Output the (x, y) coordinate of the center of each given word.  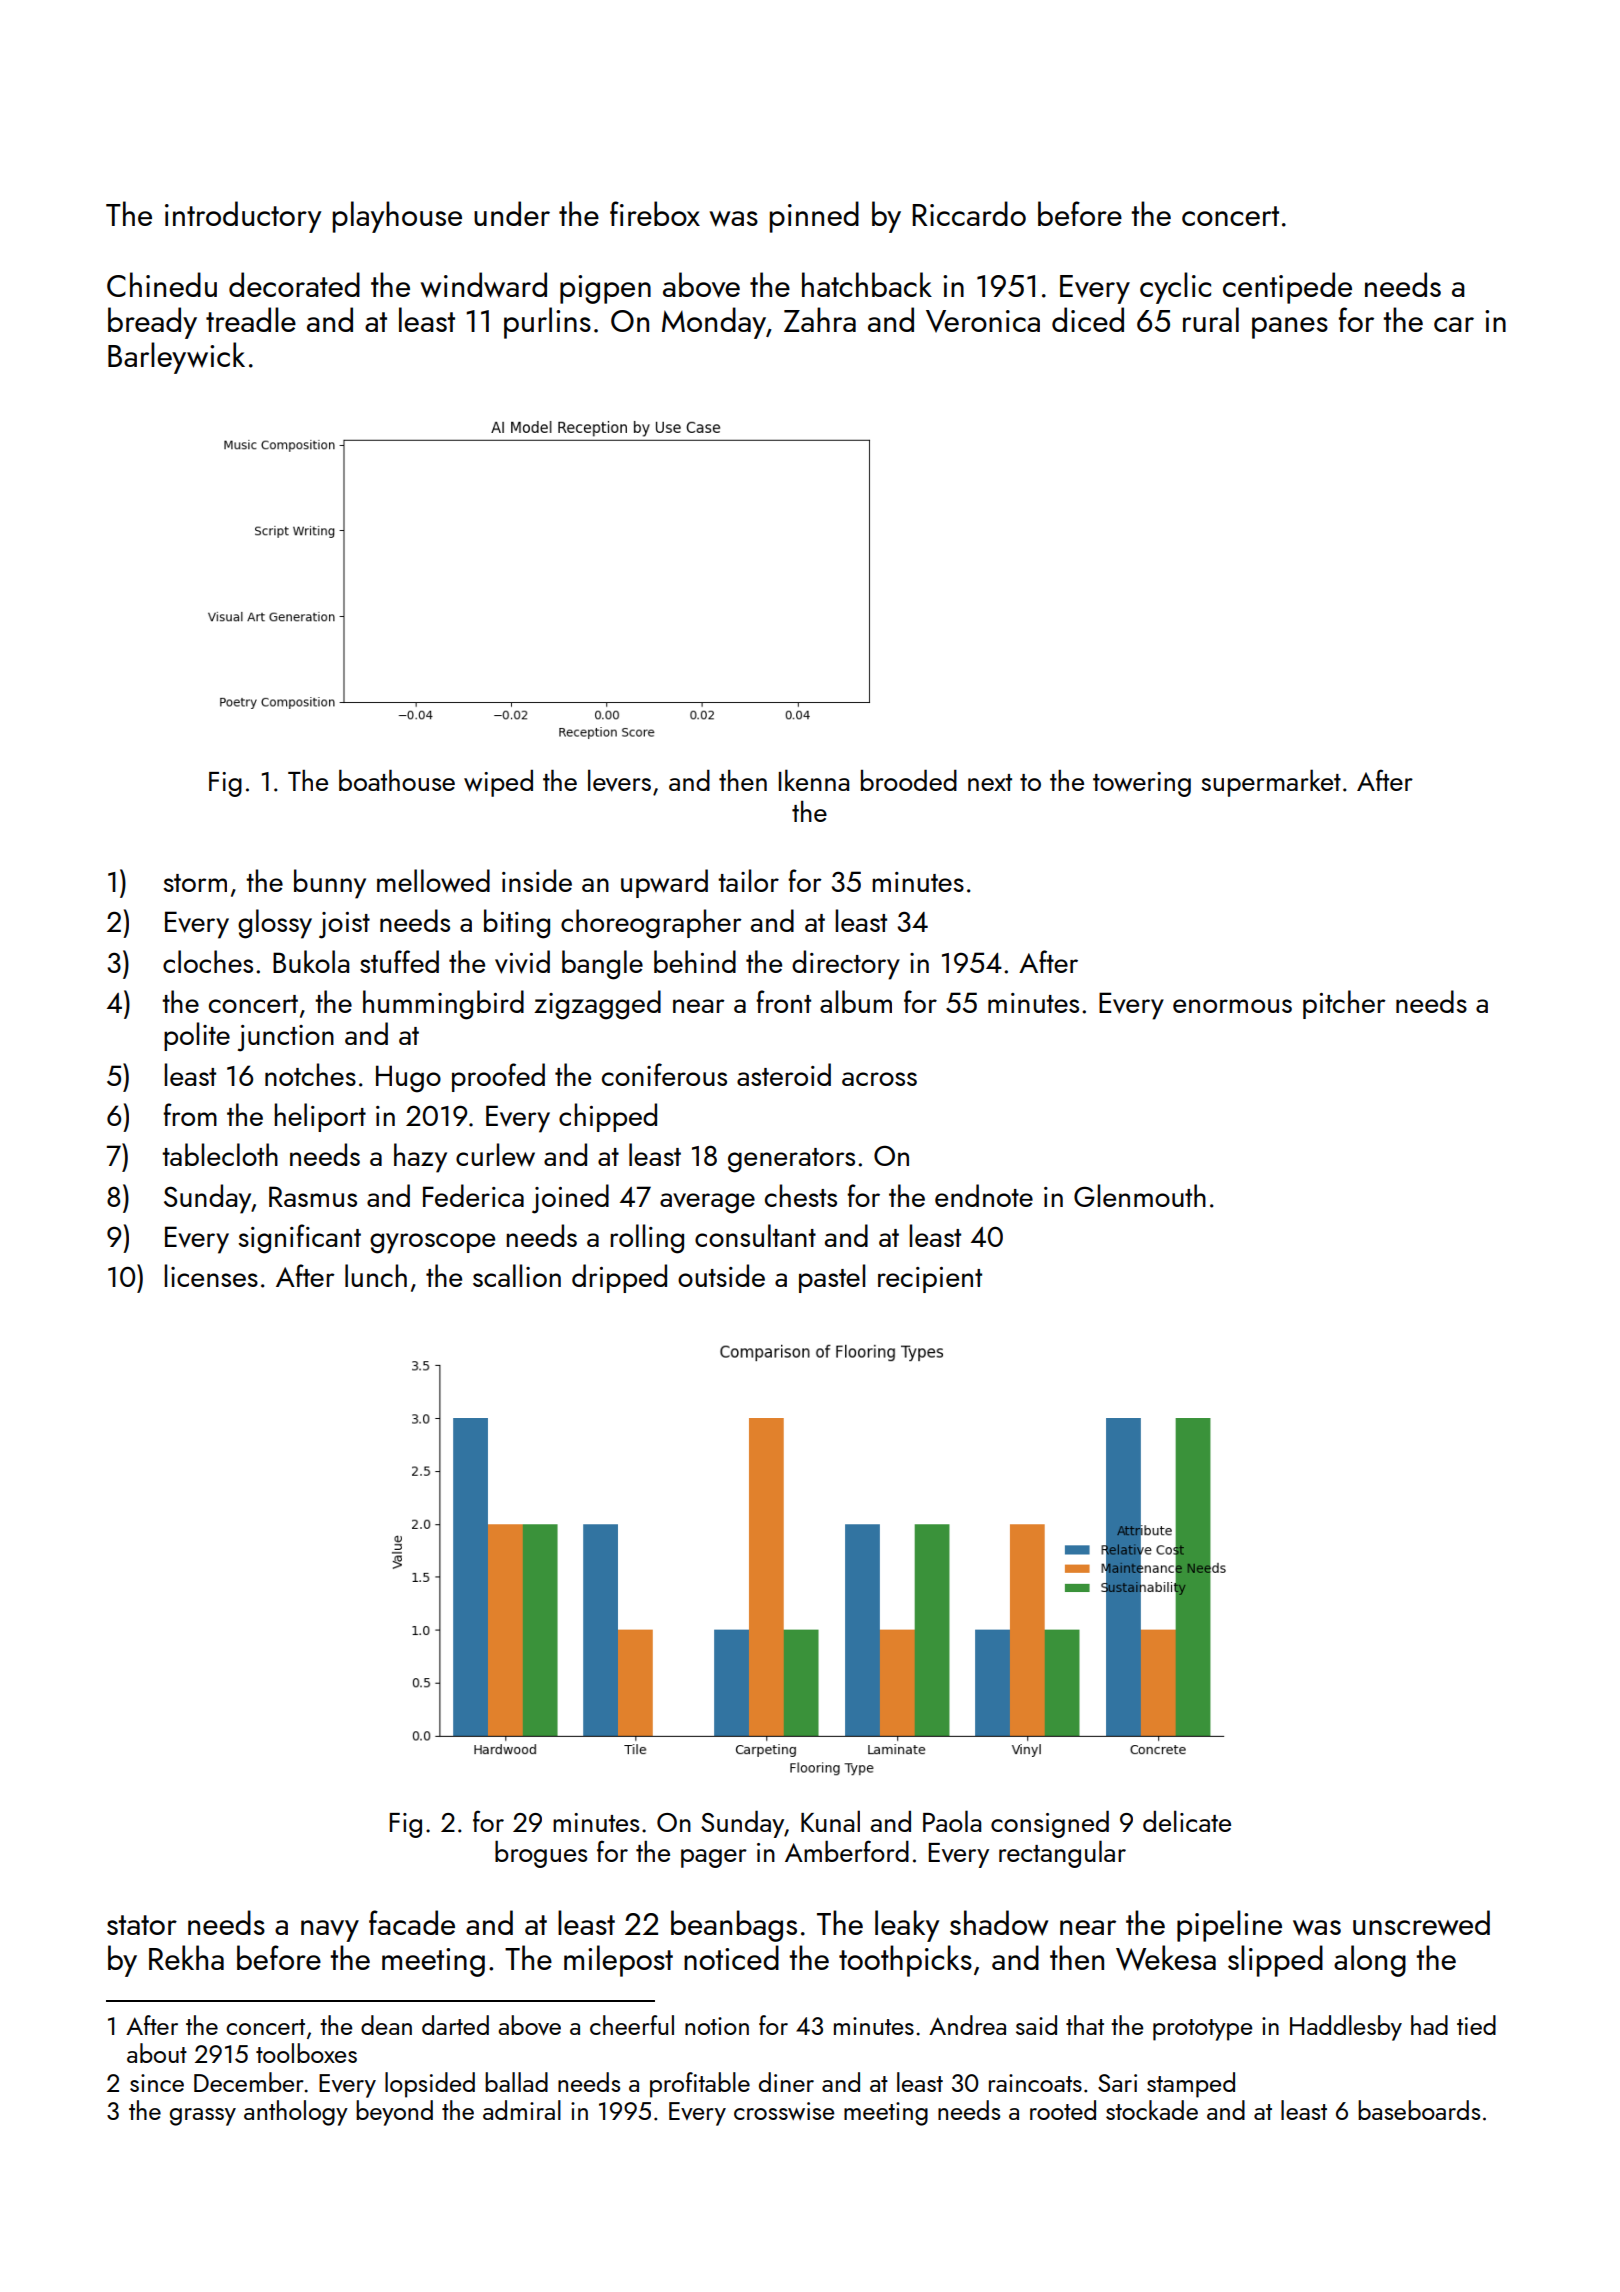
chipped (608, 1117)
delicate (1187, 1821)
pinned (814, 217)
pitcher (1344, 1004)
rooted (1063, 2110)
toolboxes (306, 2053)
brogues (541, 1854)
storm (195, 883)
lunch (376, 1275)
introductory (243, 217)
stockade (1152, 2110)
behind (695, 961)
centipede (1287, 288)
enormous (1232, 1006)
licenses (211, 1275)
